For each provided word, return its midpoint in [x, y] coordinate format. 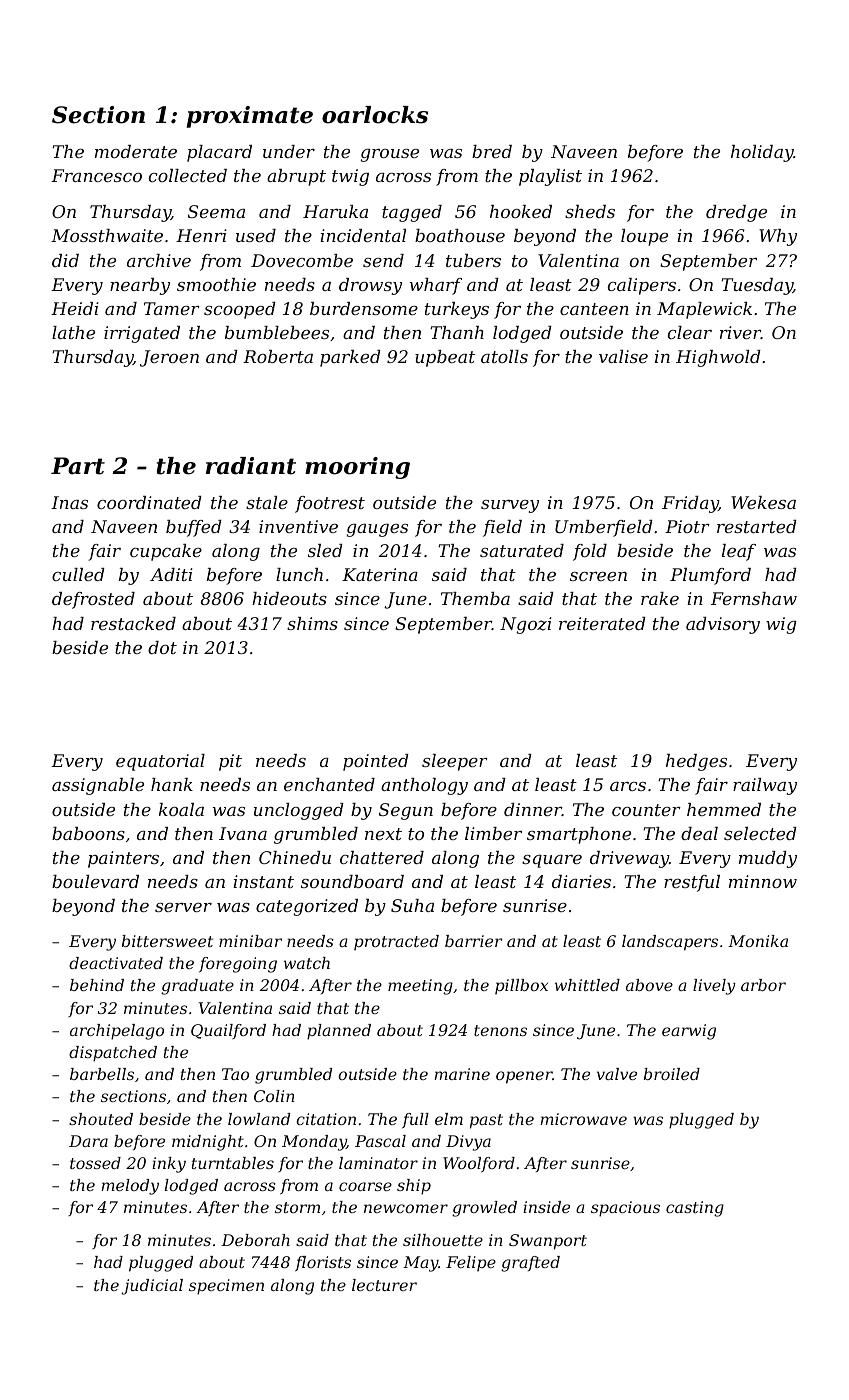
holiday [762, 153]
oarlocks [375, 115]
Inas [69, 502]
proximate [249, 117]
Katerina [380, 574]
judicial [152, 1287]
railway [765, 786]
